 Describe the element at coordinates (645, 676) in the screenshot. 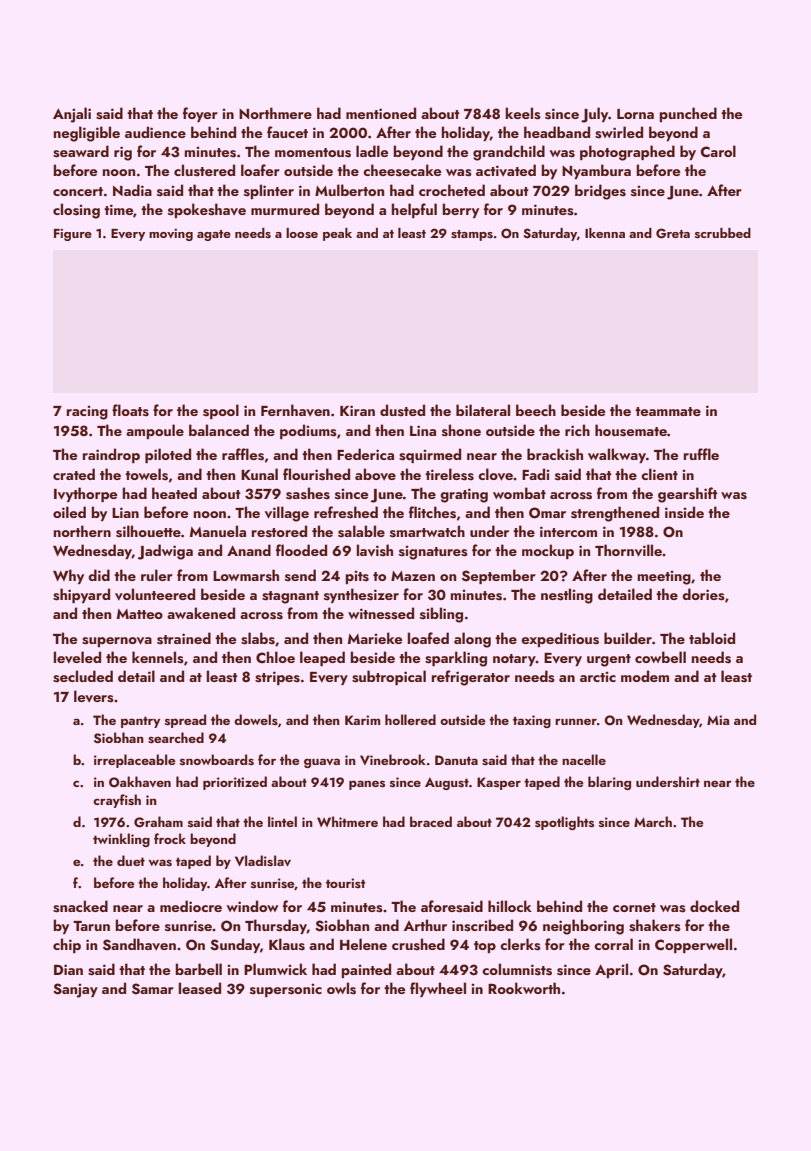

I see `modem` at that location.
